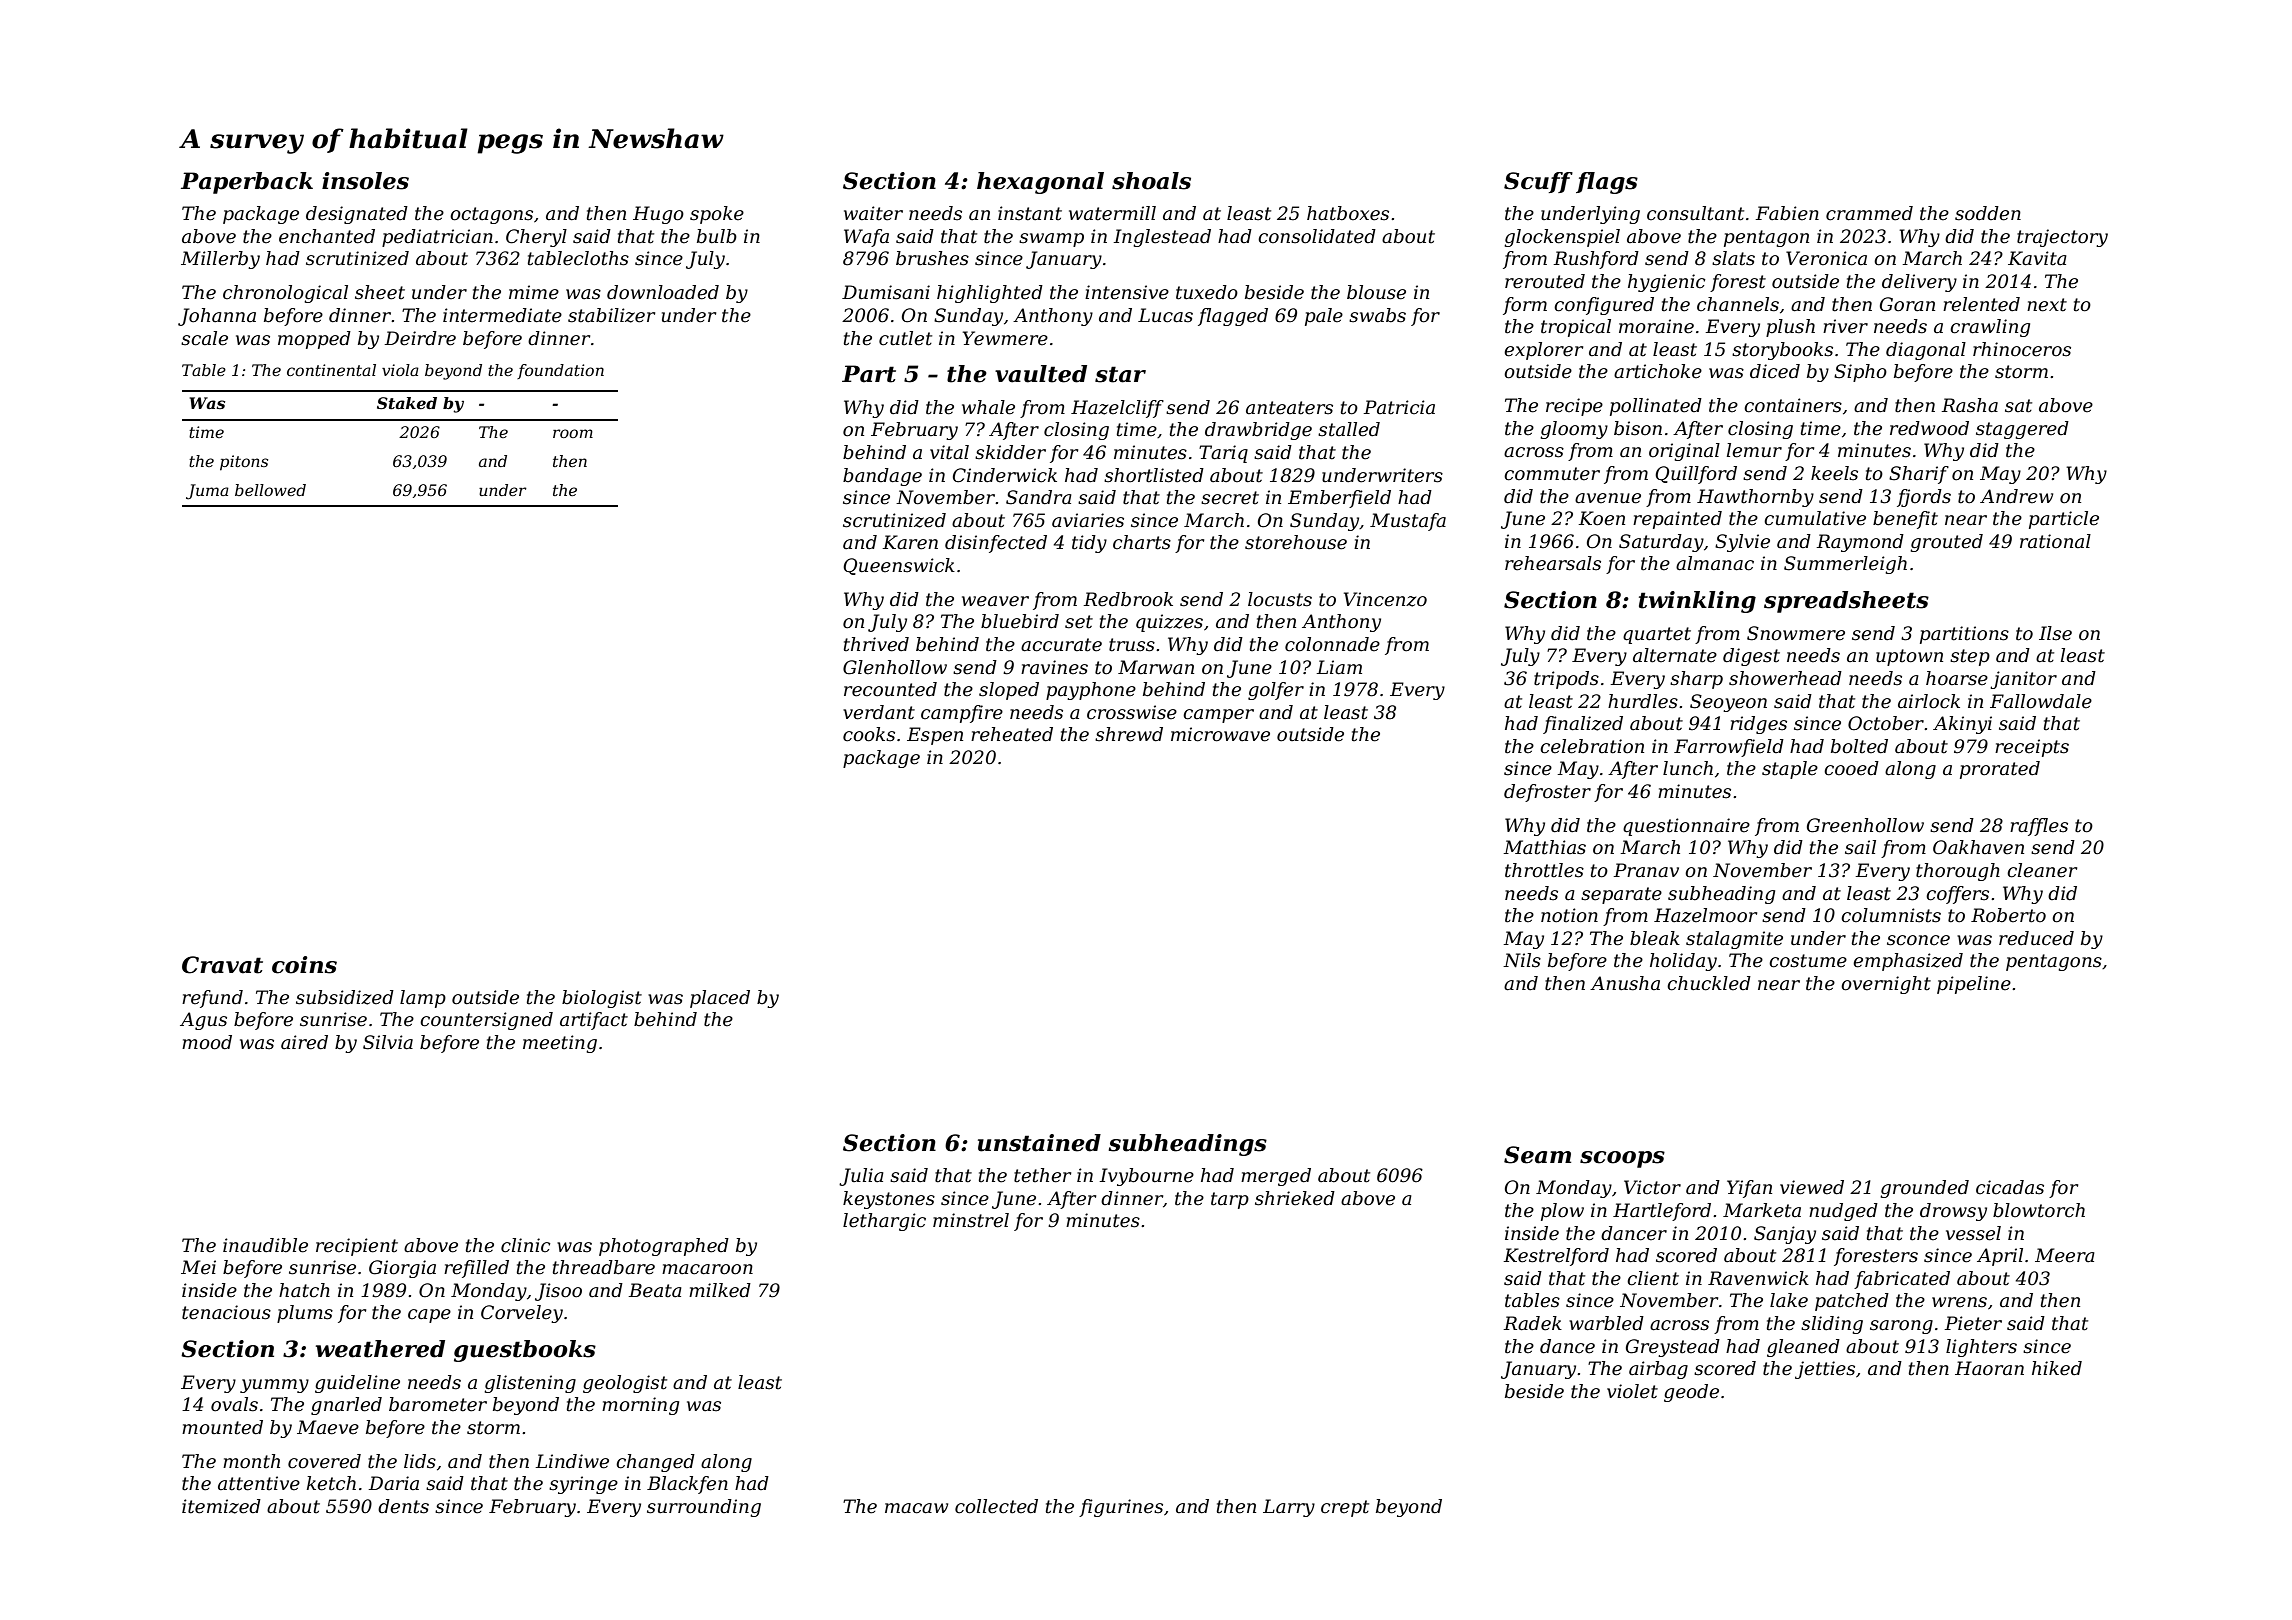 The height and width of the screenshot is (1620, 2292). Describe the element at coordinates (304, 965) in the screenshot. I see `coins` at that location.
